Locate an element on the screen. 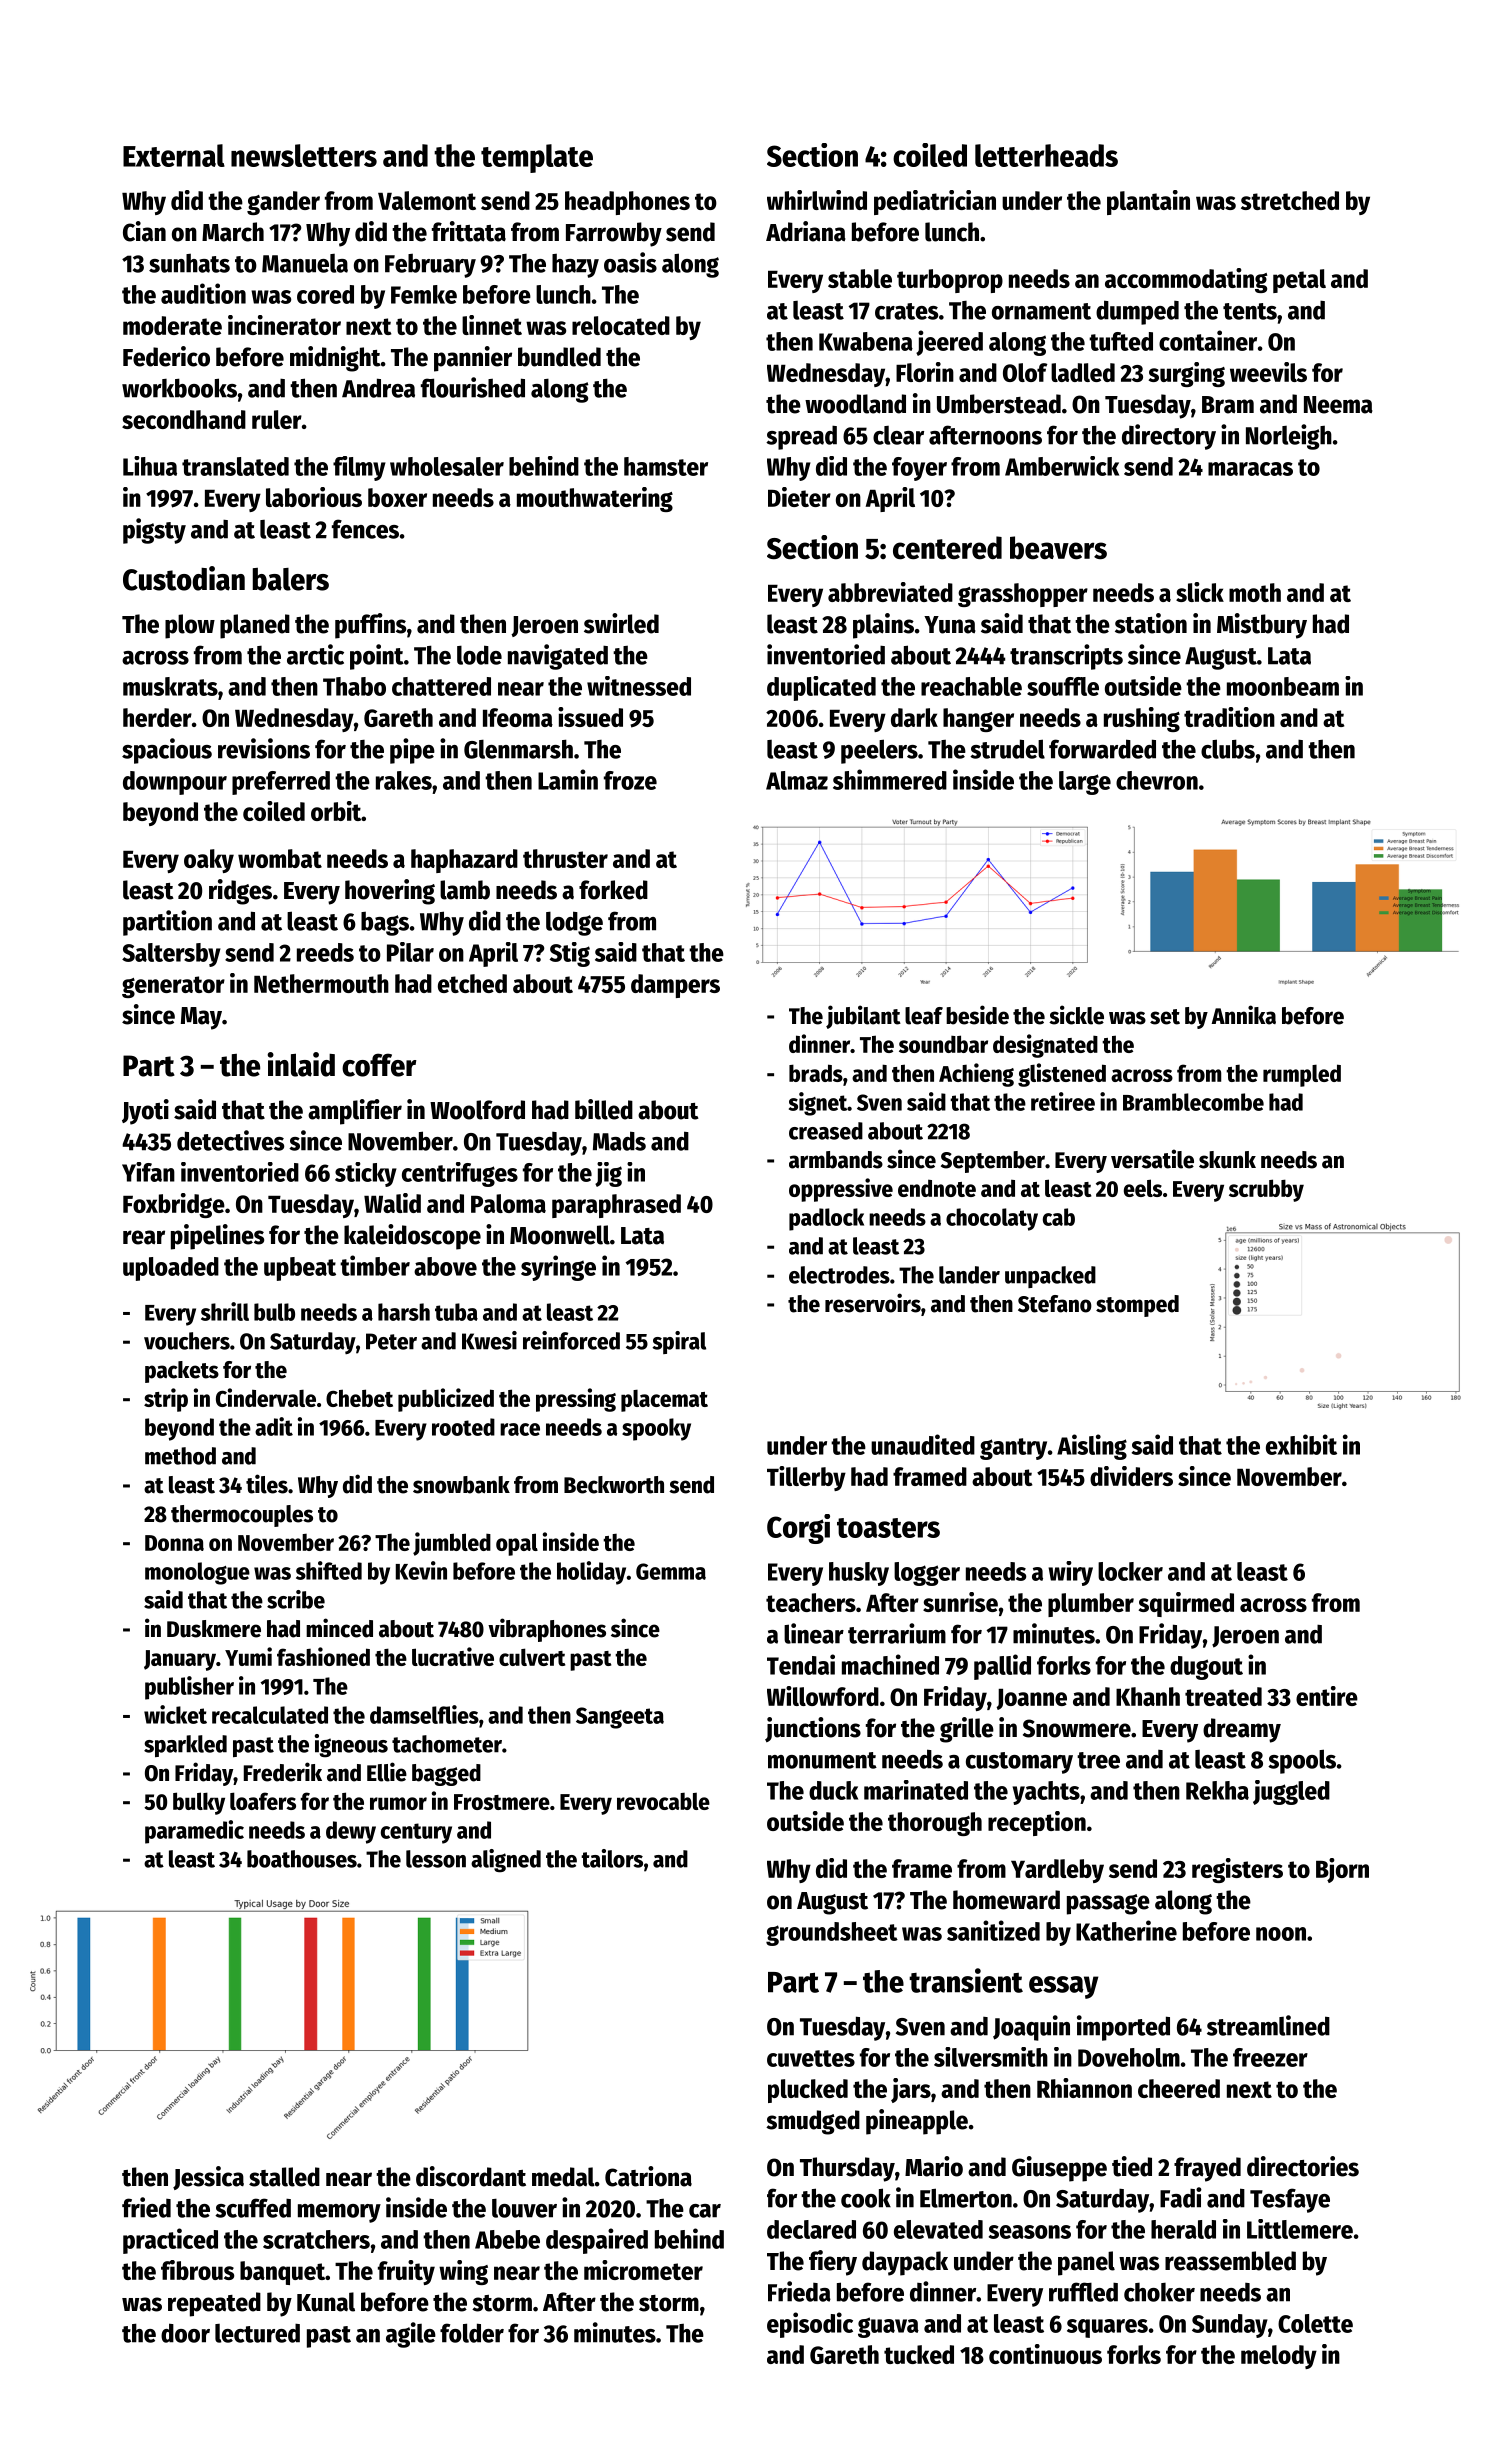 The width and height of the screenshot is (1496, 2464). cuvettes is located at coordinates (811, 2058).
